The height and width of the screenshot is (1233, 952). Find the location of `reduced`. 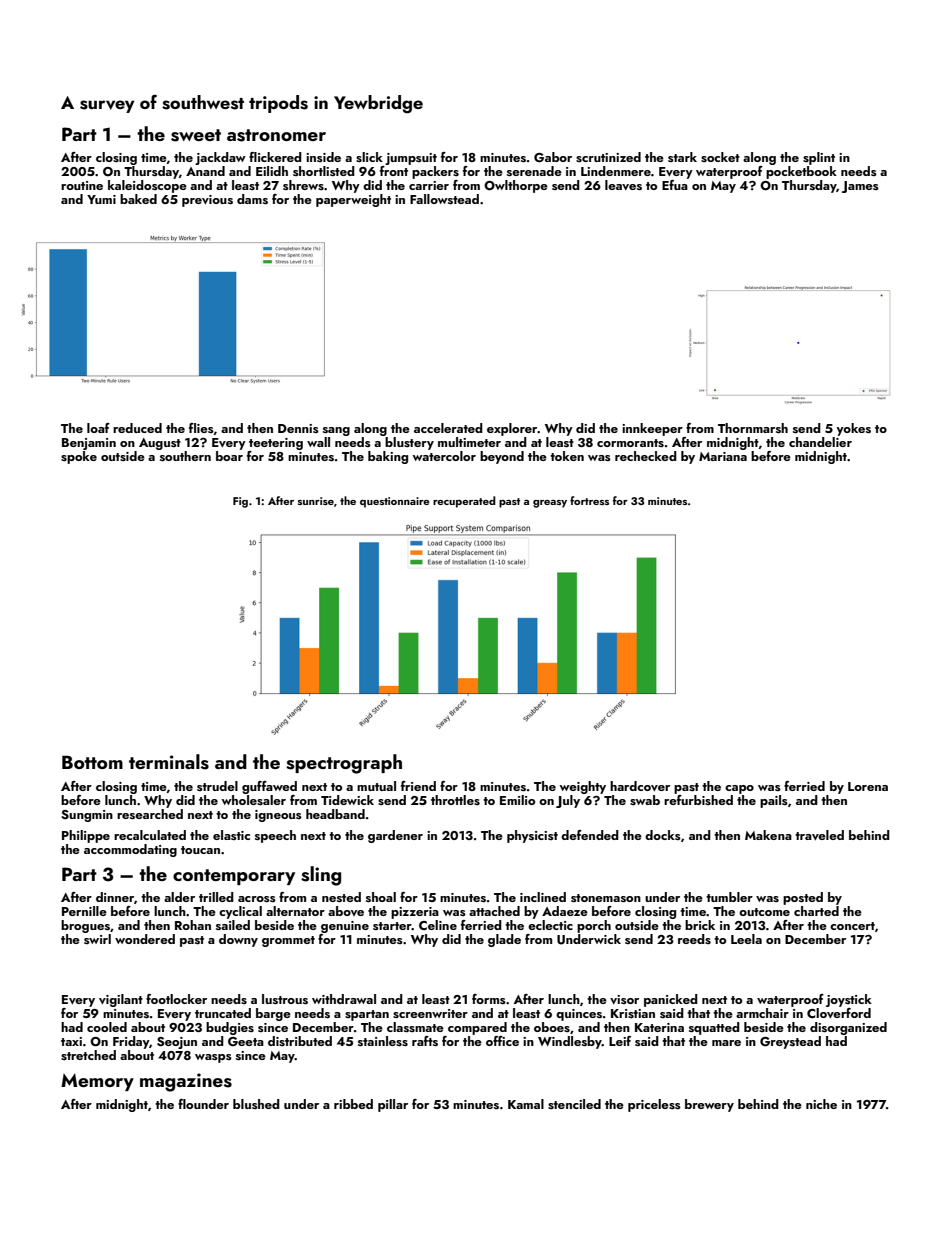

reduced is located at coordinates (137, 428).
